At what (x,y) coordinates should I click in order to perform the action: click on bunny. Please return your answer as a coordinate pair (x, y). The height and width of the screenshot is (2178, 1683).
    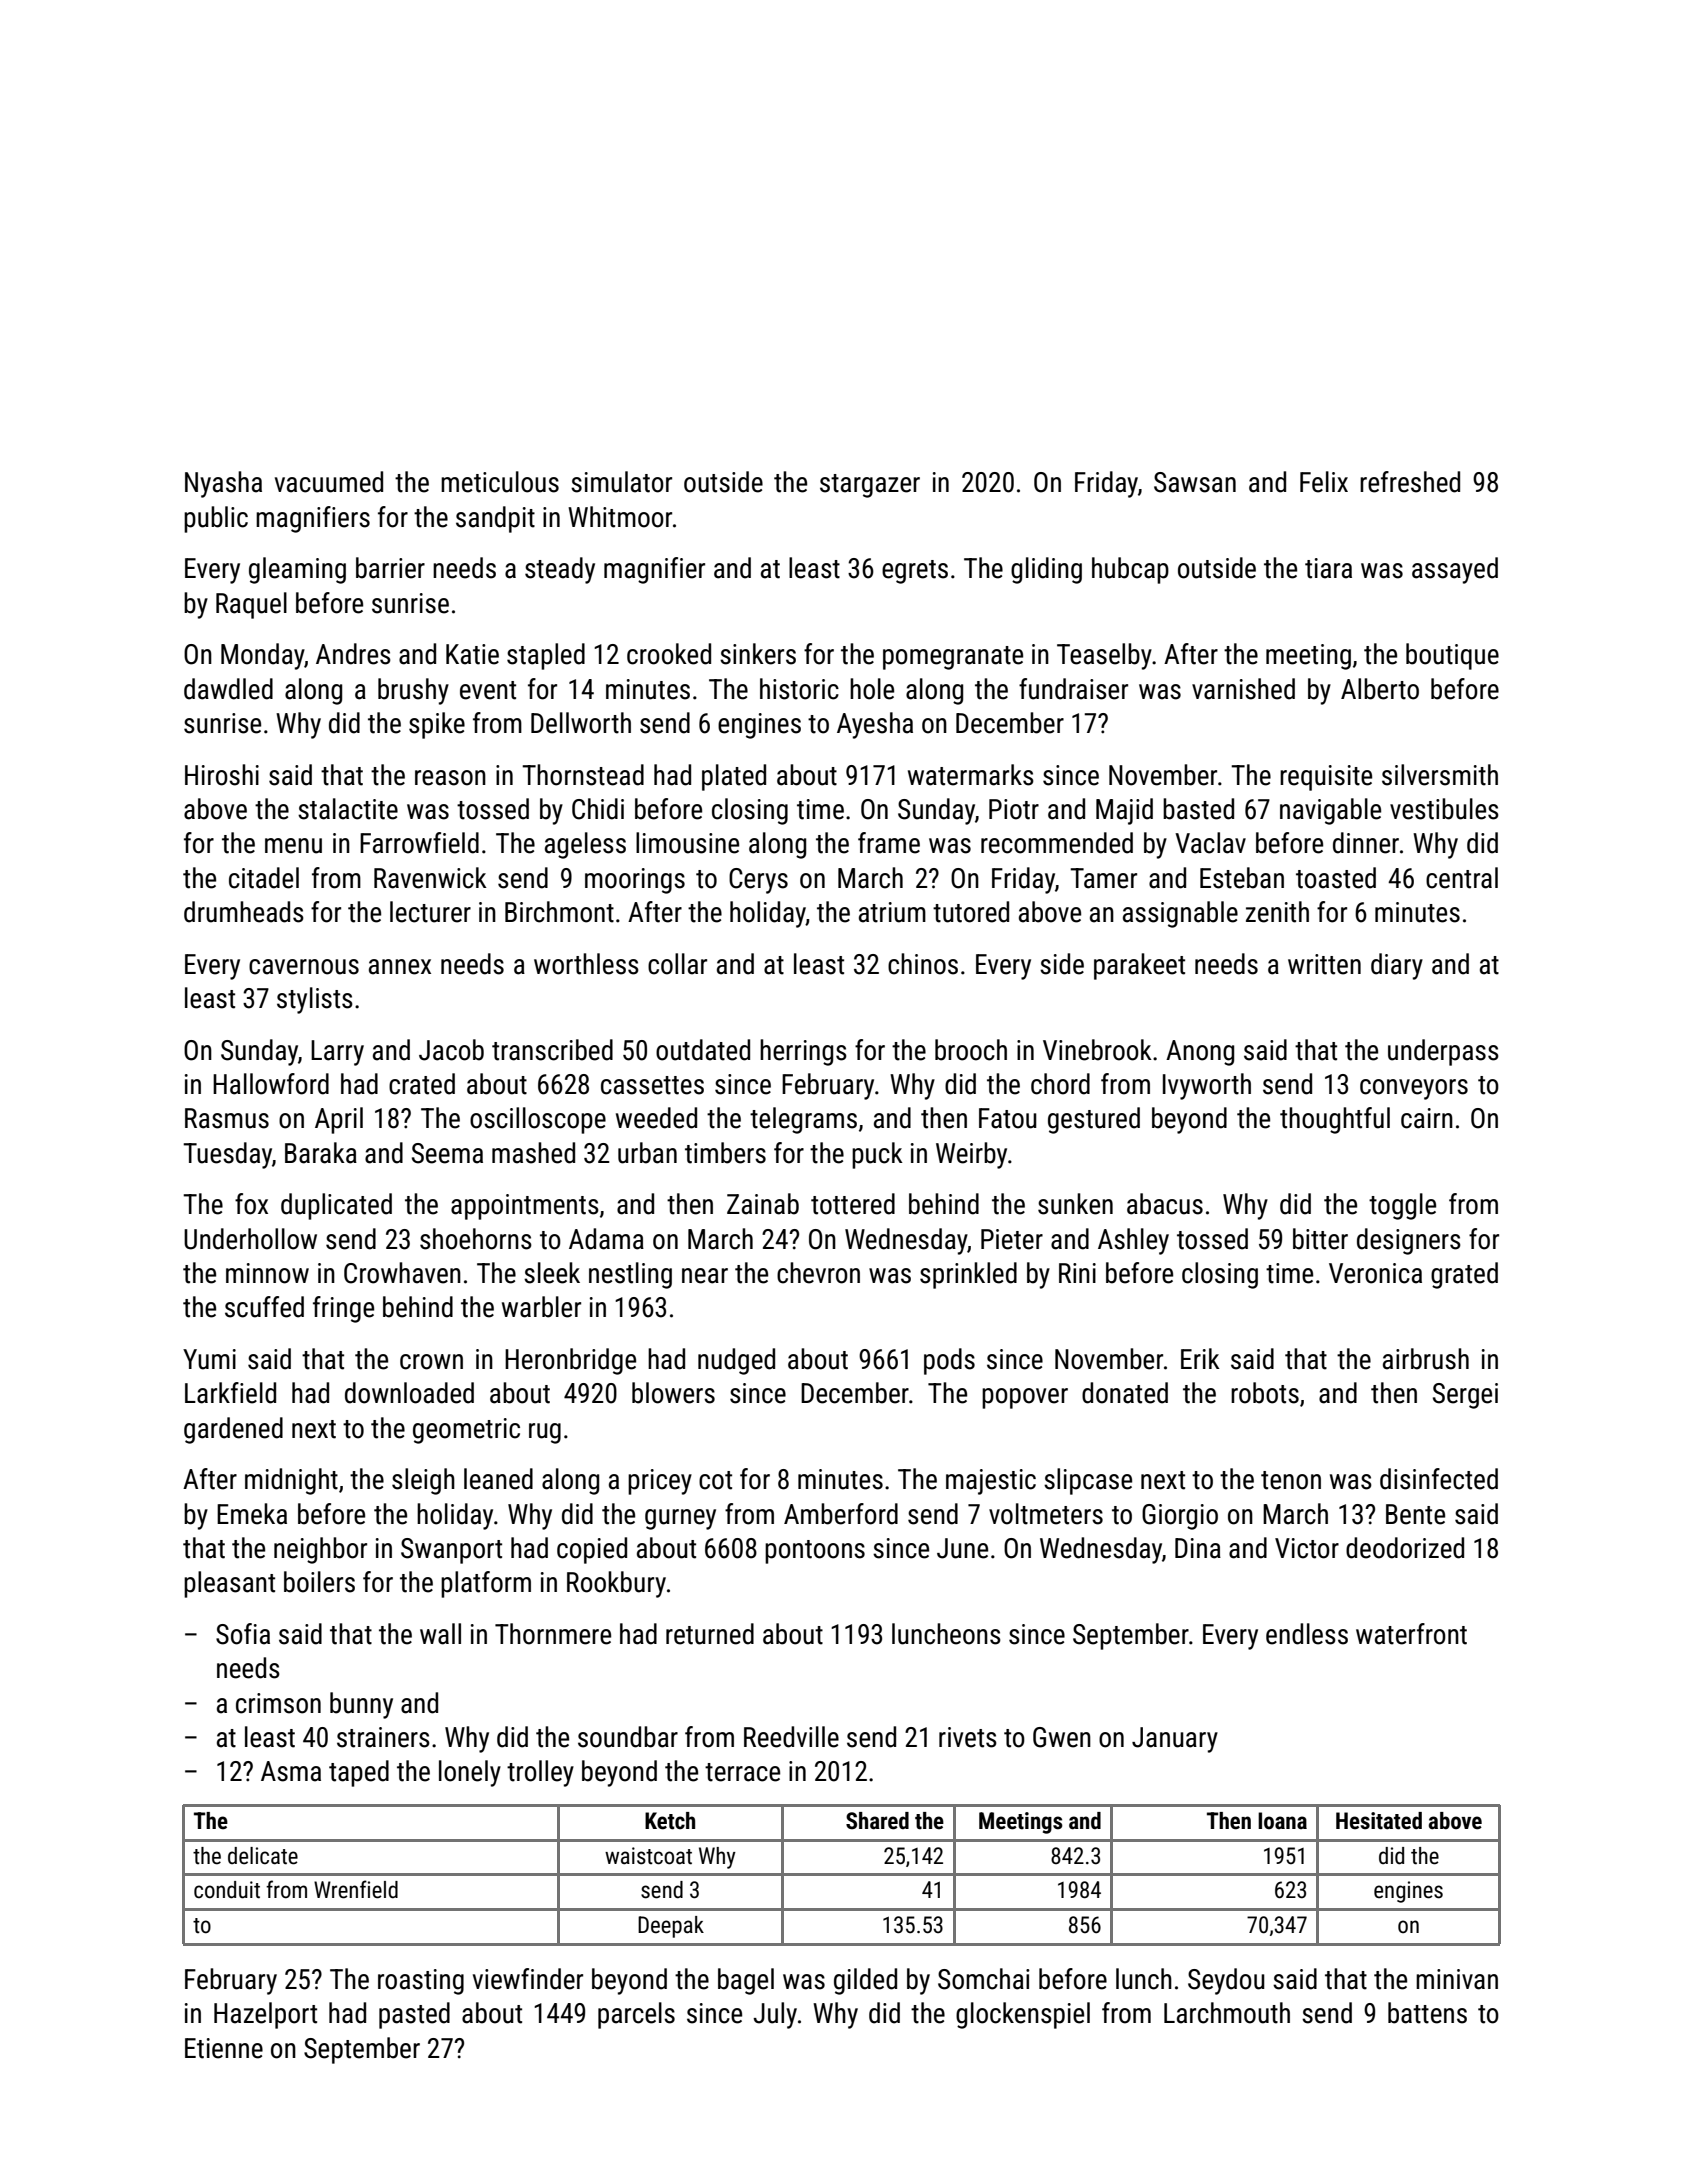
    Looking at the image, I should click on (361, 1705).
